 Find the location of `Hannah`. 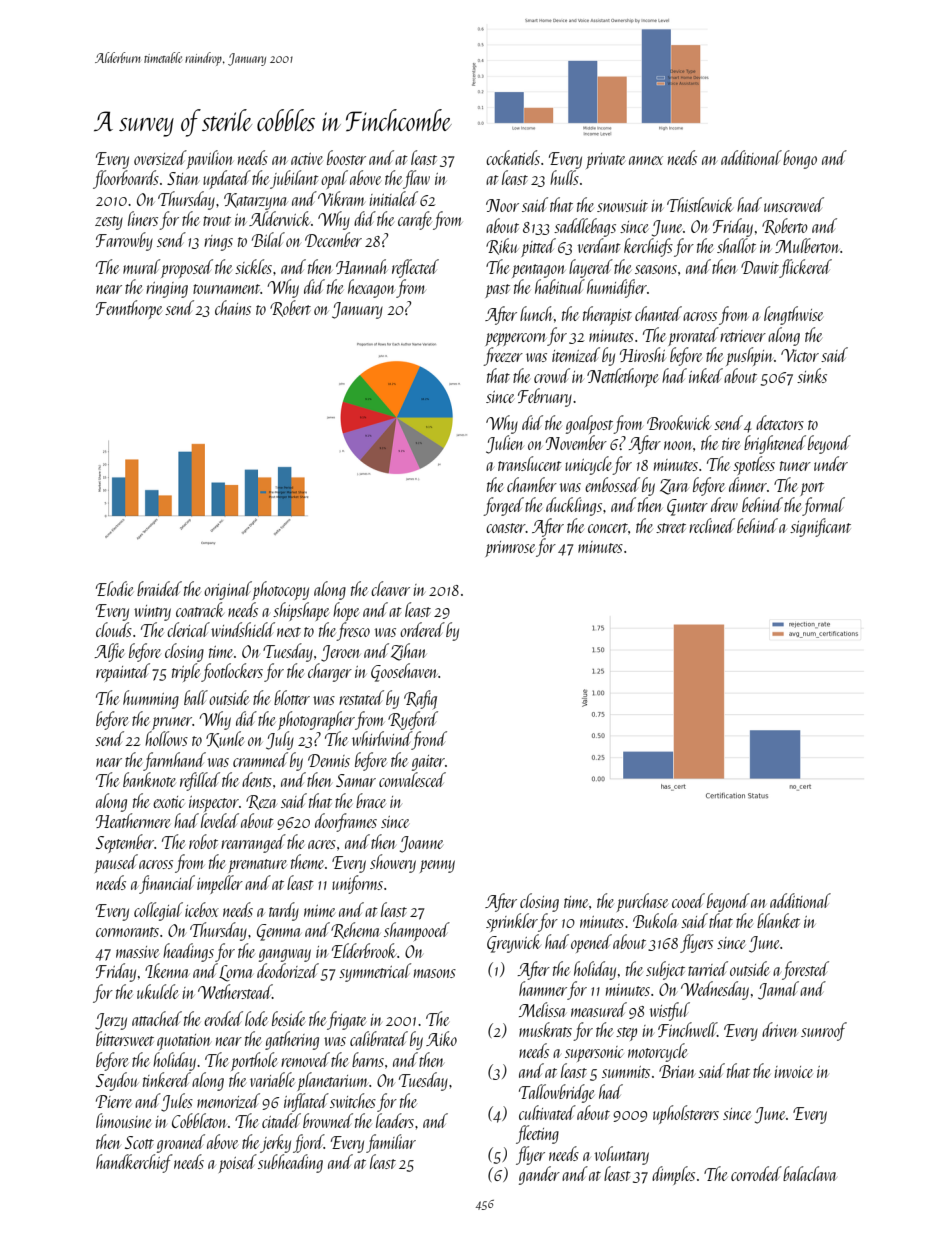

Hannah is located at coordinates (362, 266).
